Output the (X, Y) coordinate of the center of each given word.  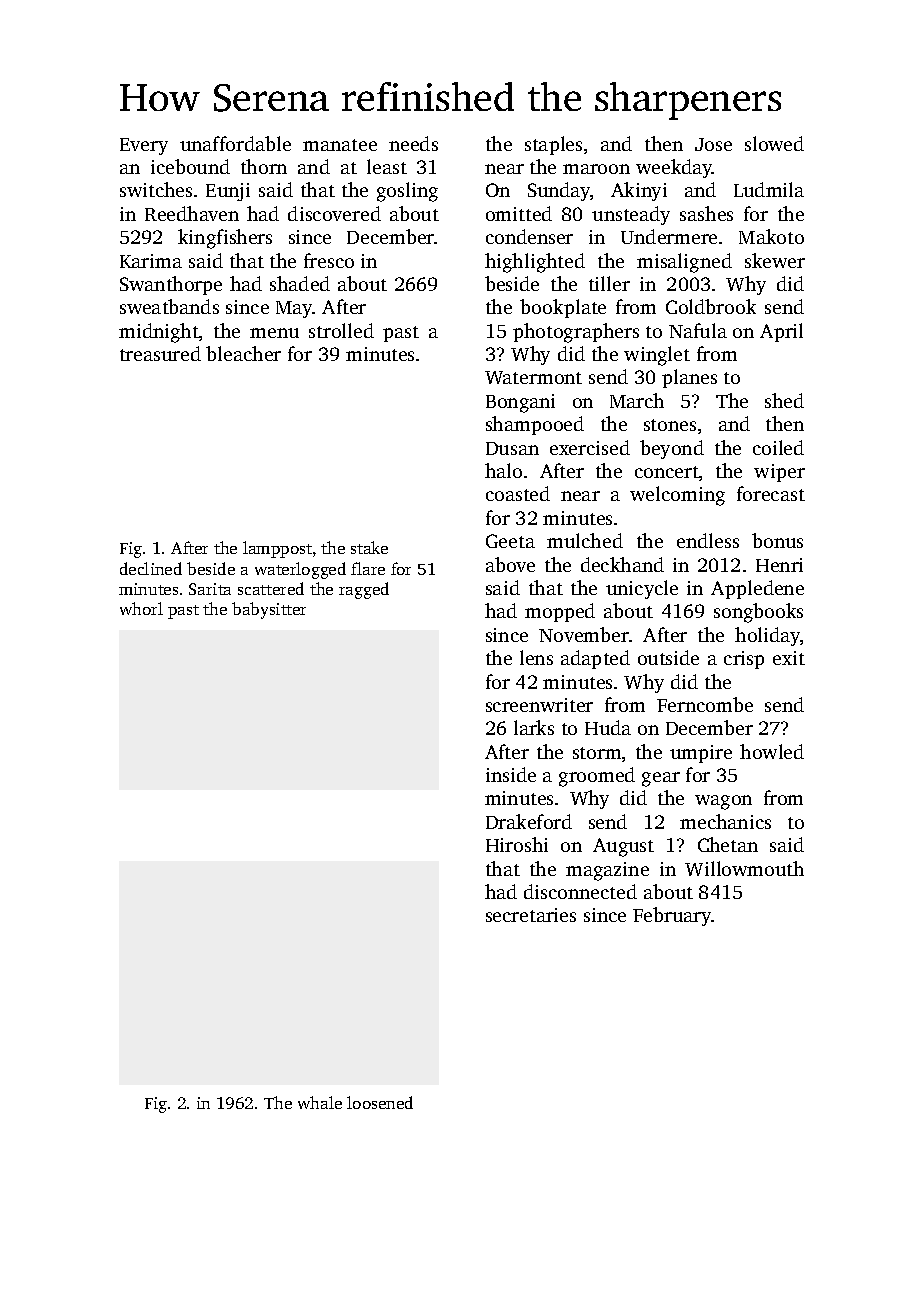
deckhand (622, 564)
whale (320, 1102)
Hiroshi (517, 844)
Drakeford (529, 821)
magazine (607, 871)
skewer (775, 260)
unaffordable (235, 143)
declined (151, 568)
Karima (151, 261)
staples (553, 145)
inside (511, 774)
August (623, 847)
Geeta (510, 541)
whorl (141, 608)
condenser (529, 236)
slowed (774, 143)
